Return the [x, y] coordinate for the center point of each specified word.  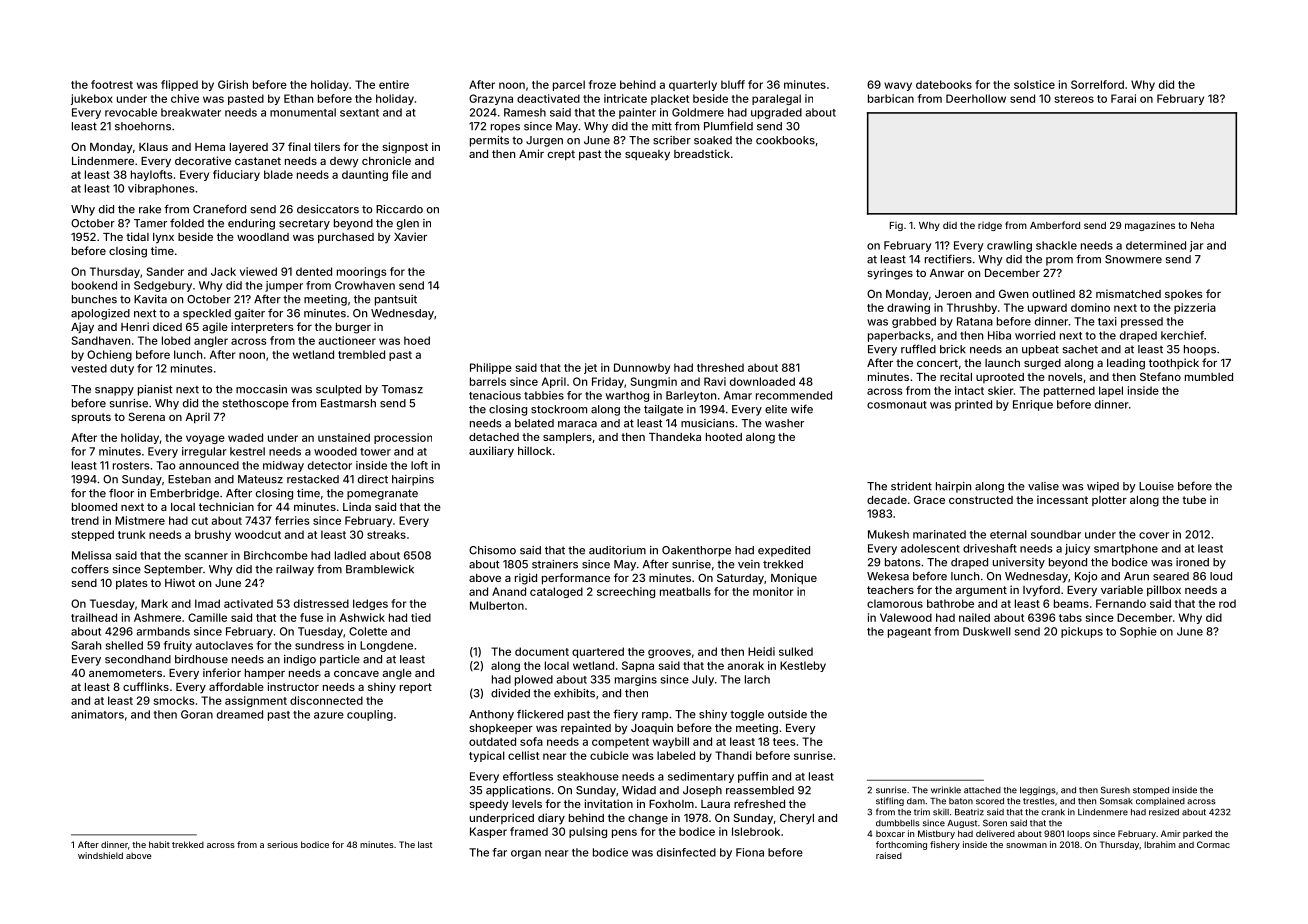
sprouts [91, 418]
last [425, 844]
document [542, 651]
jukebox [92, 99]
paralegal [776, 99]
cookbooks [785, 140]
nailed [974, 617]
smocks [173, 700]
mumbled [1209, 377]
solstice [1034, 84]
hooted [724, 437]
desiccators [328, 209]
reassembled [760, 790]
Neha [1202, 225]
